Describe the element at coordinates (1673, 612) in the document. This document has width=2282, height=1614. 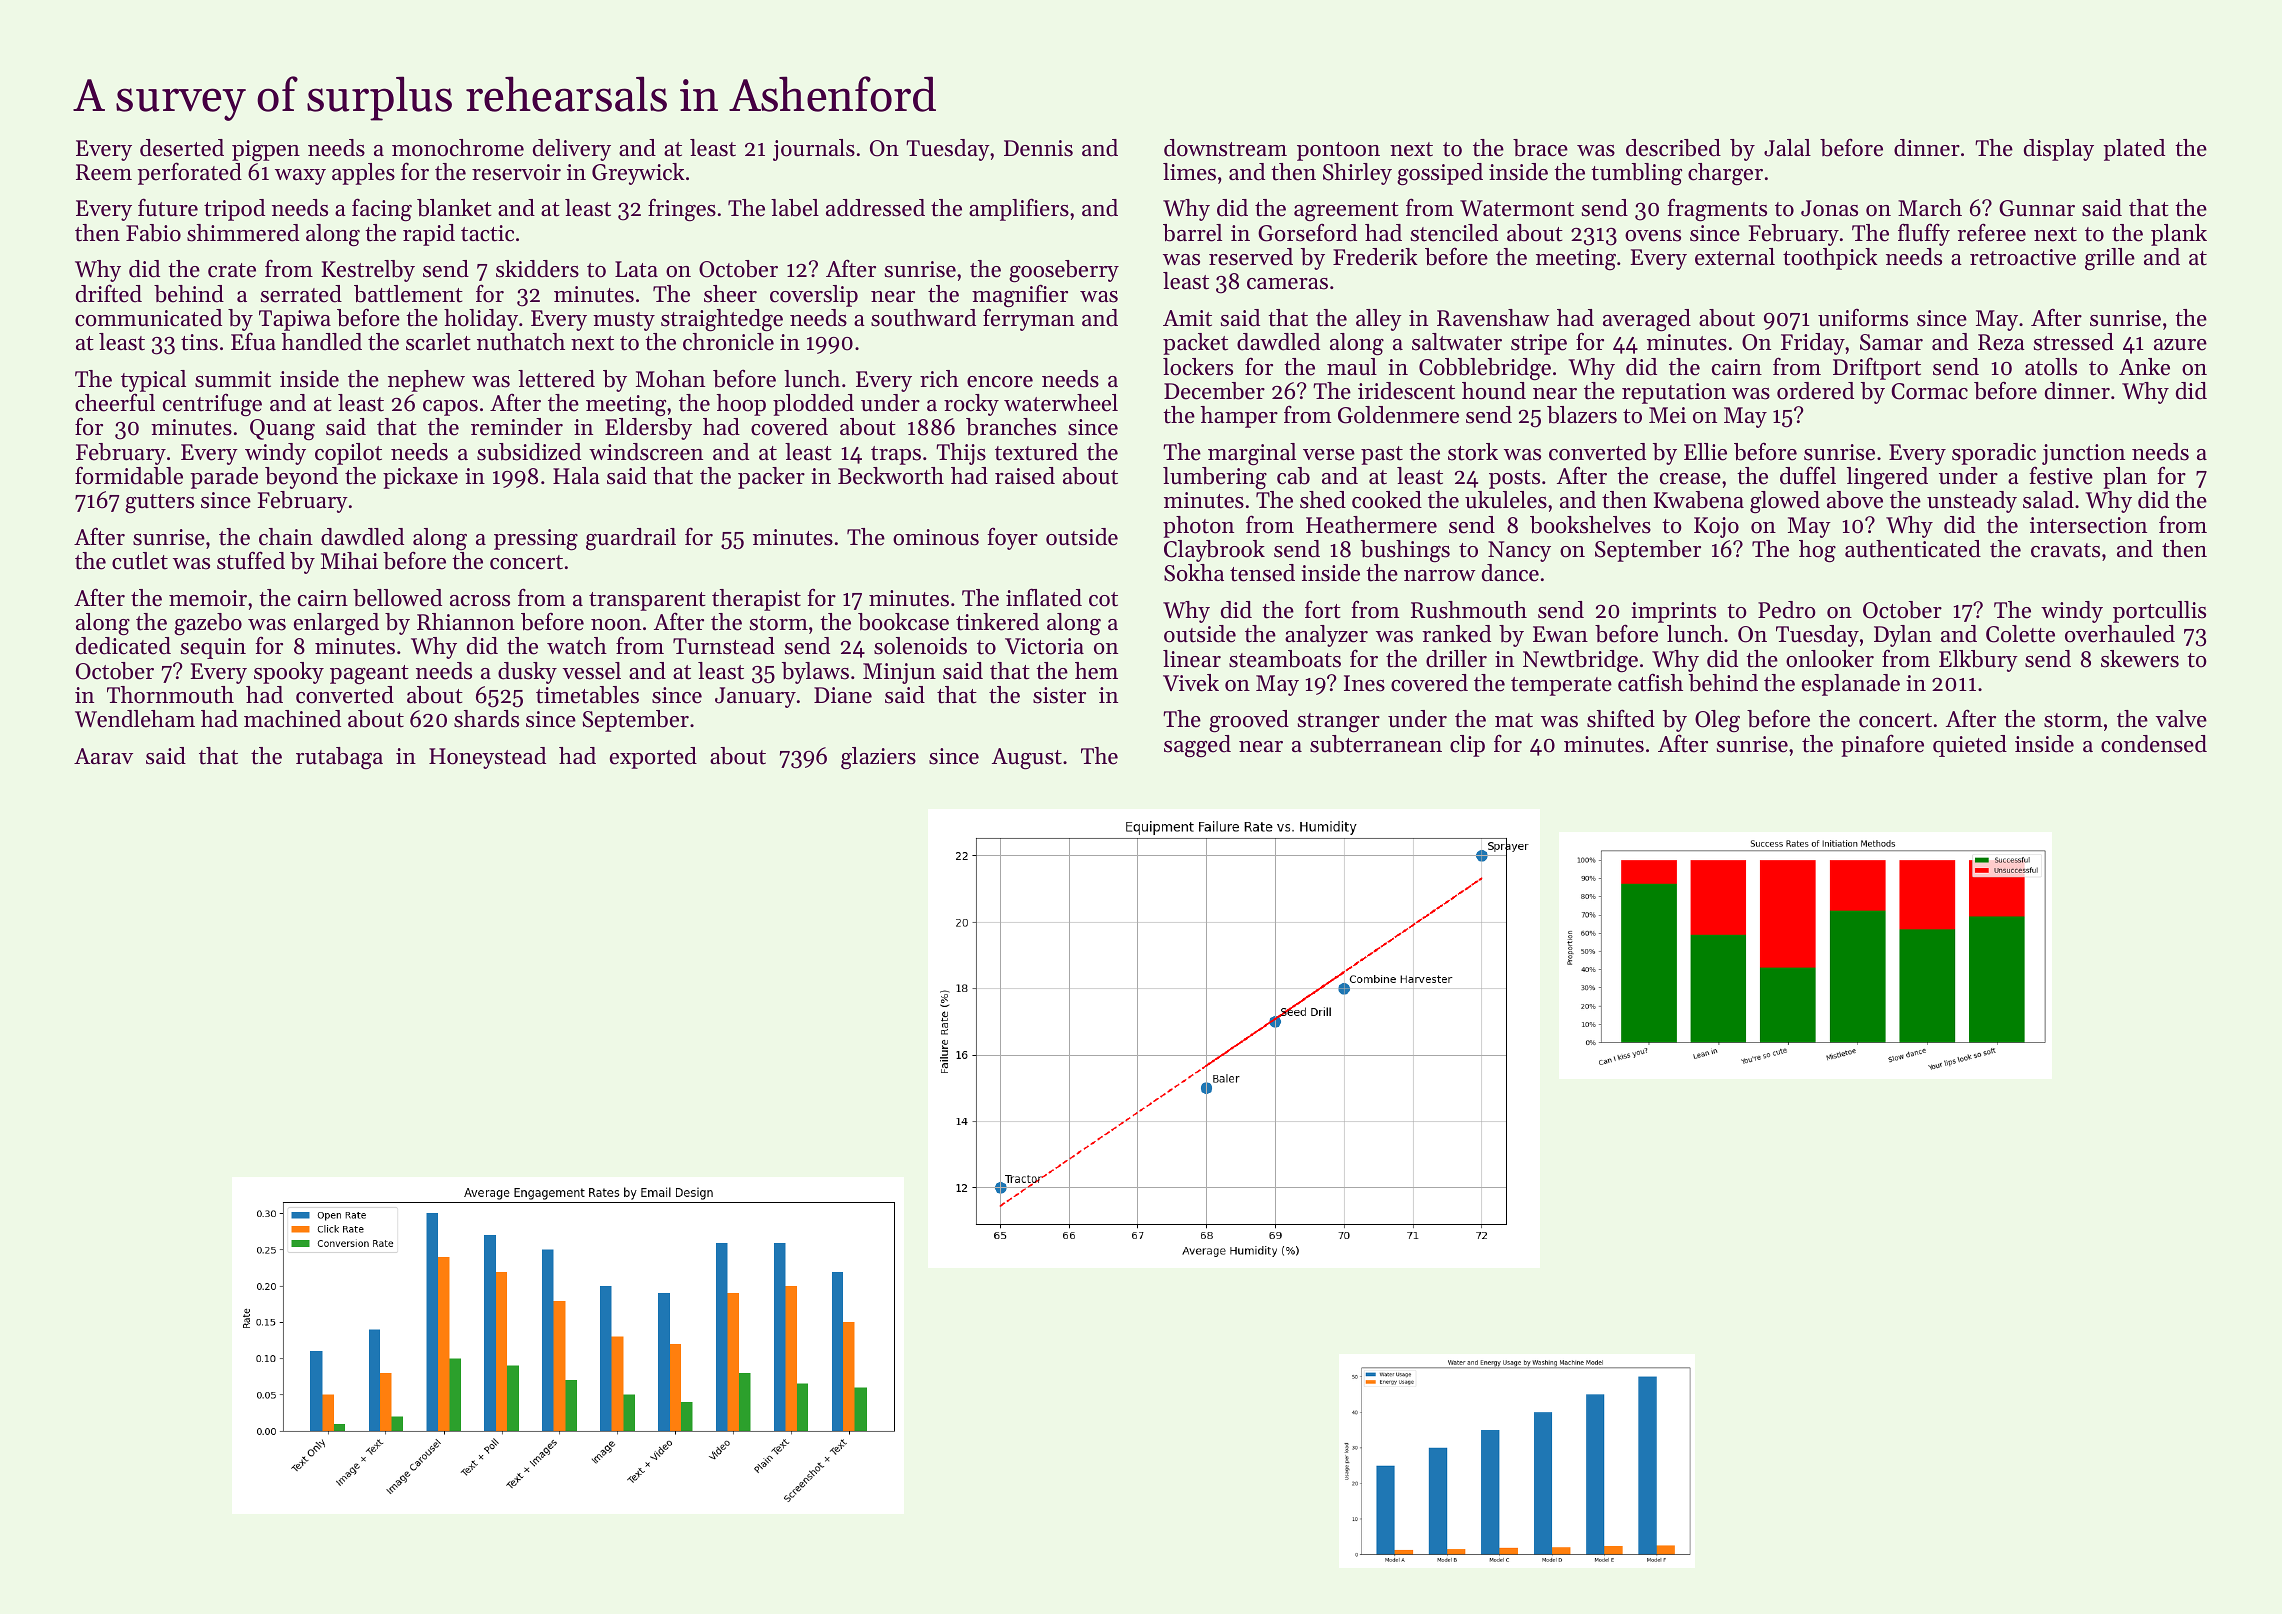
I see `imprints` at that location.
